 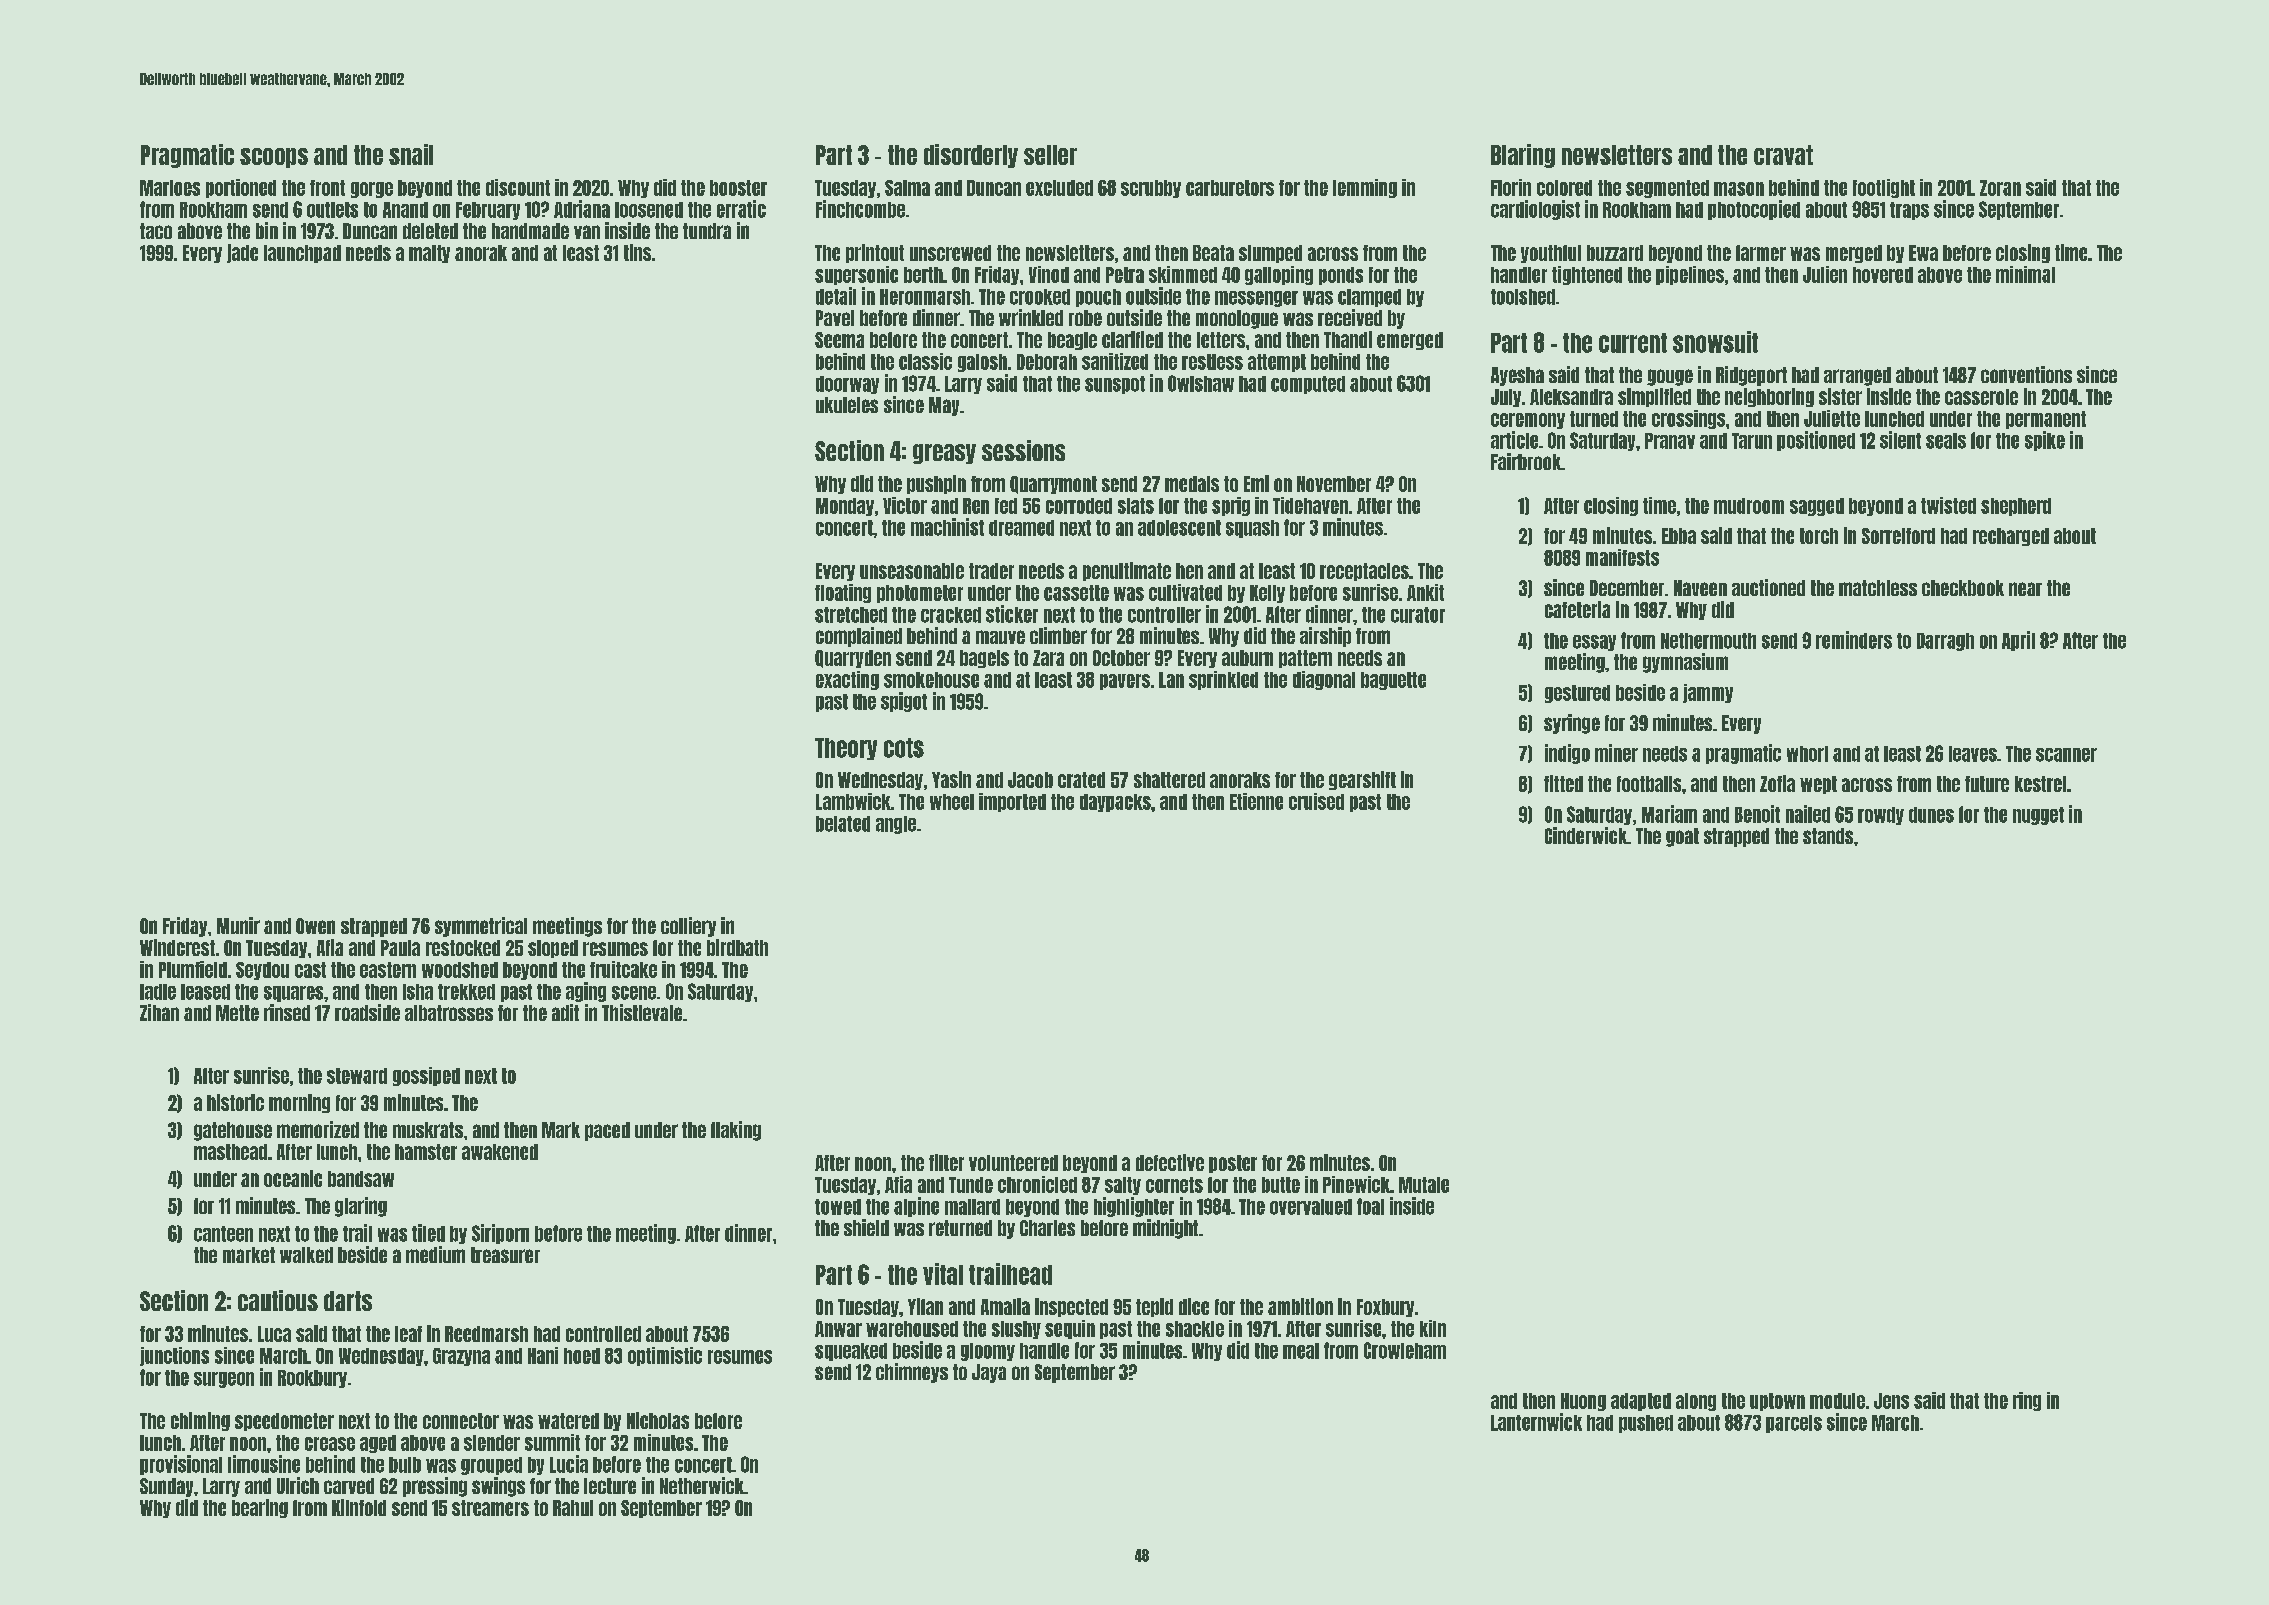 I want to click on belated, so click(x=843, y=824).
